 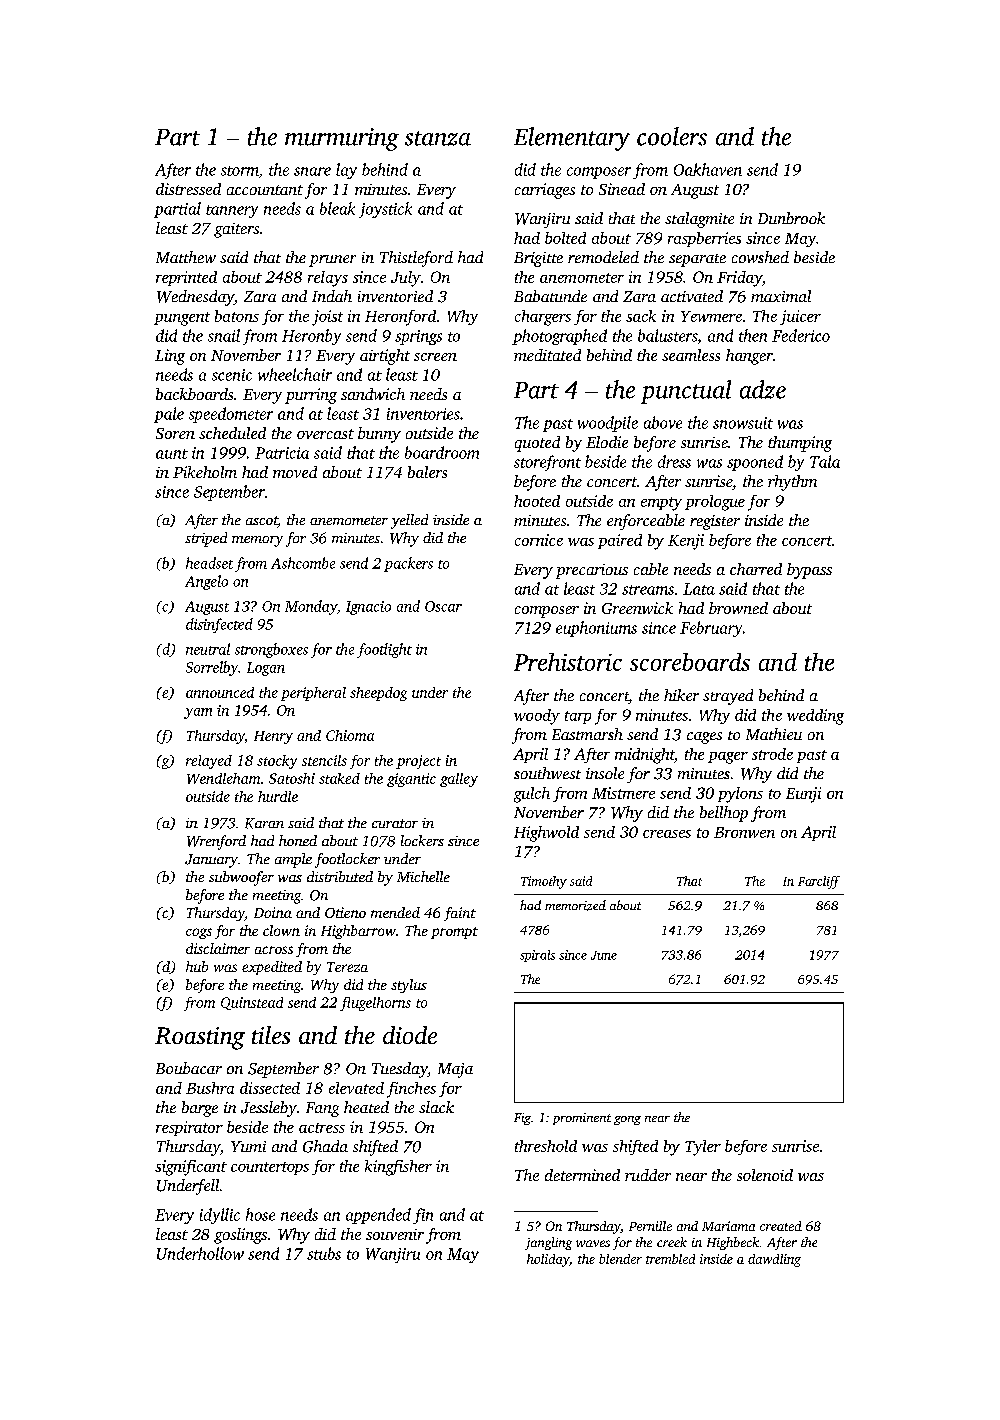 What do you see at coordinates (803, 795) in the screenshot?
I see `Eunji` at bounding box center [803, 795].
